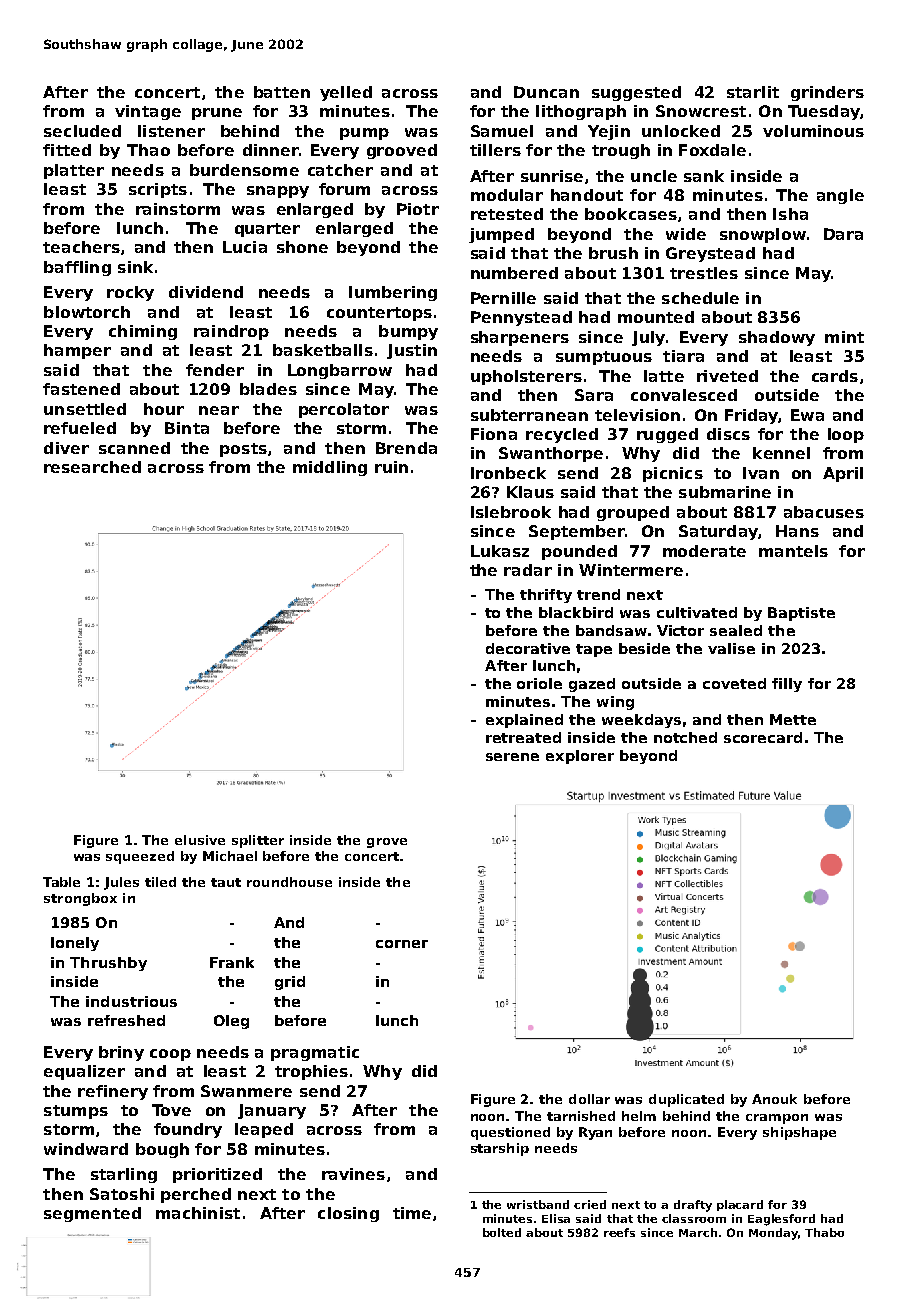 This page has height=1316, width=908. What do you see at coordinates (140, 857) in the page?
I see `squeezed` at bounding box center [140, 857].
